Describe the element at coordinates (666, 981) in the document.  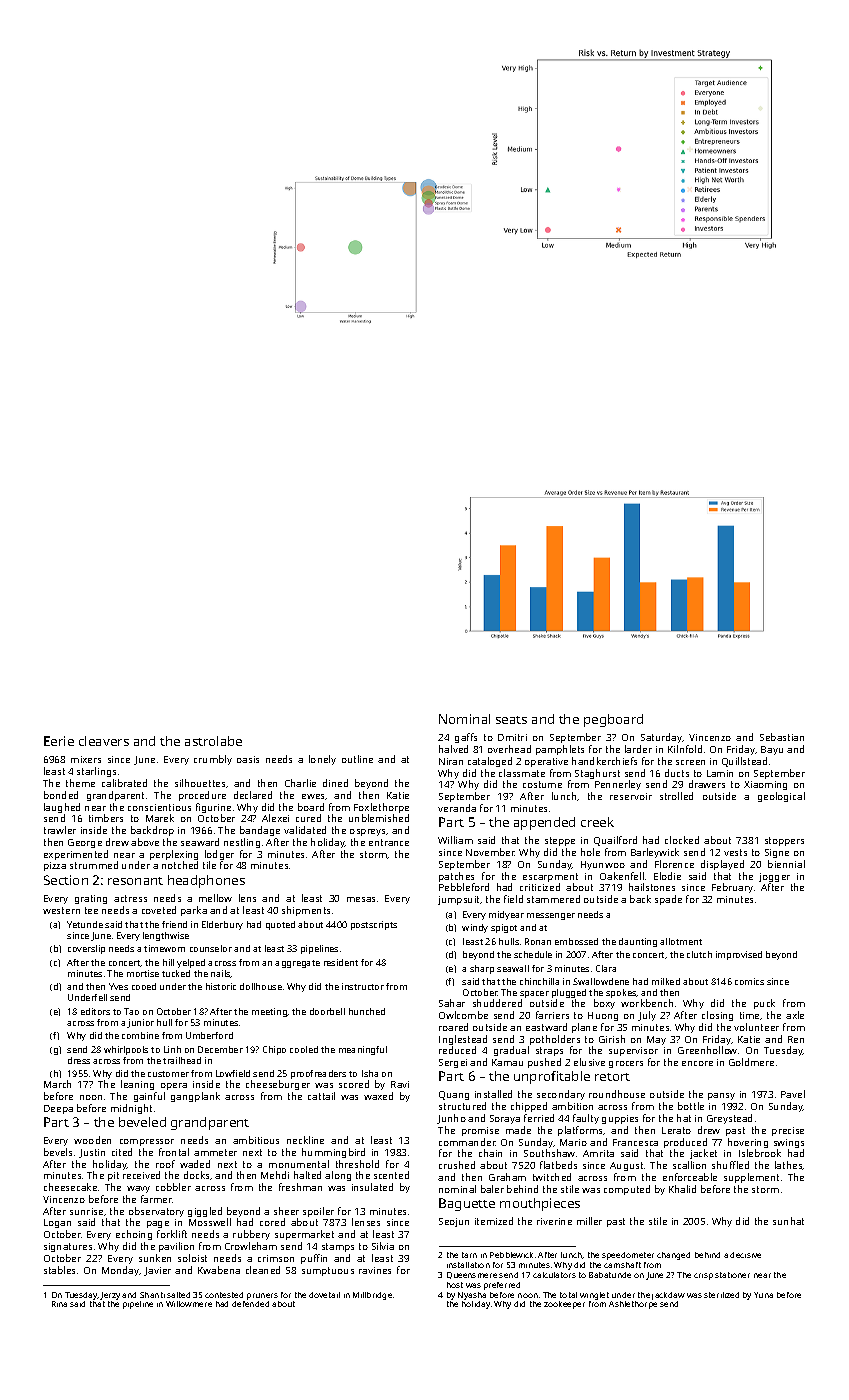
I see `milked` at that location.
